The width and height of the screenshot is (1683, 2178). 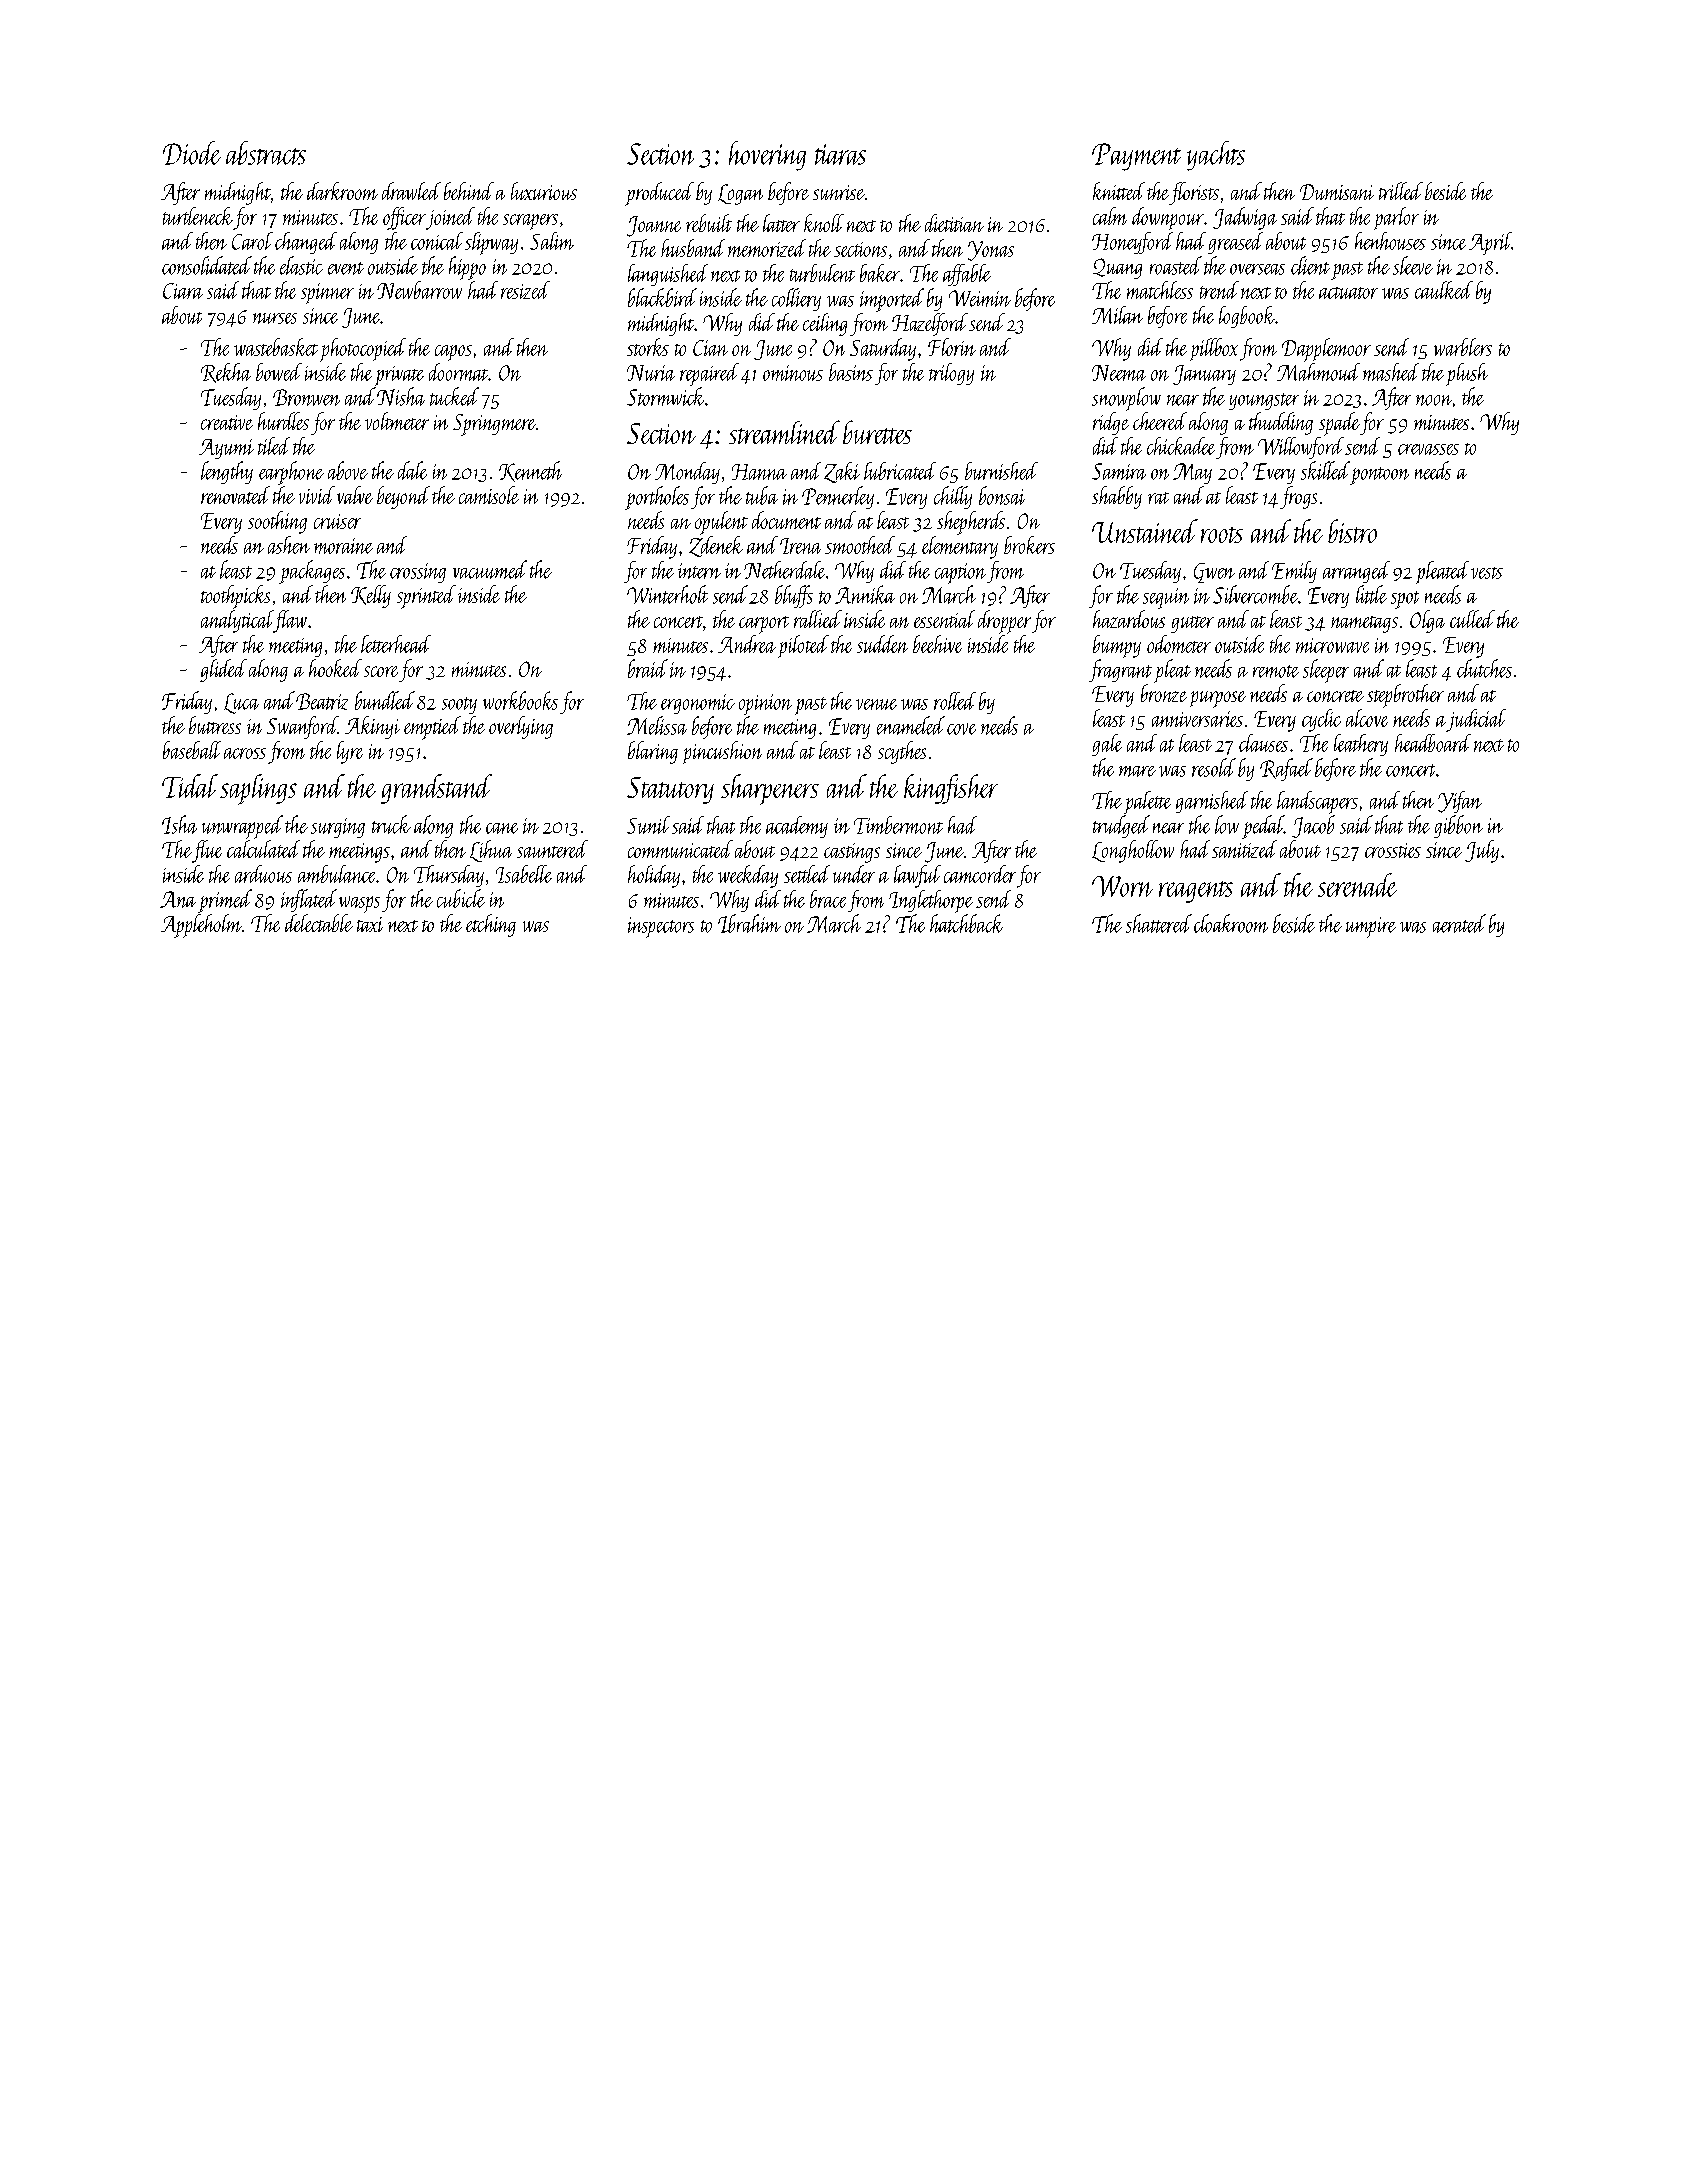 I want to click on grandstand, so click(x=436, y=789).
